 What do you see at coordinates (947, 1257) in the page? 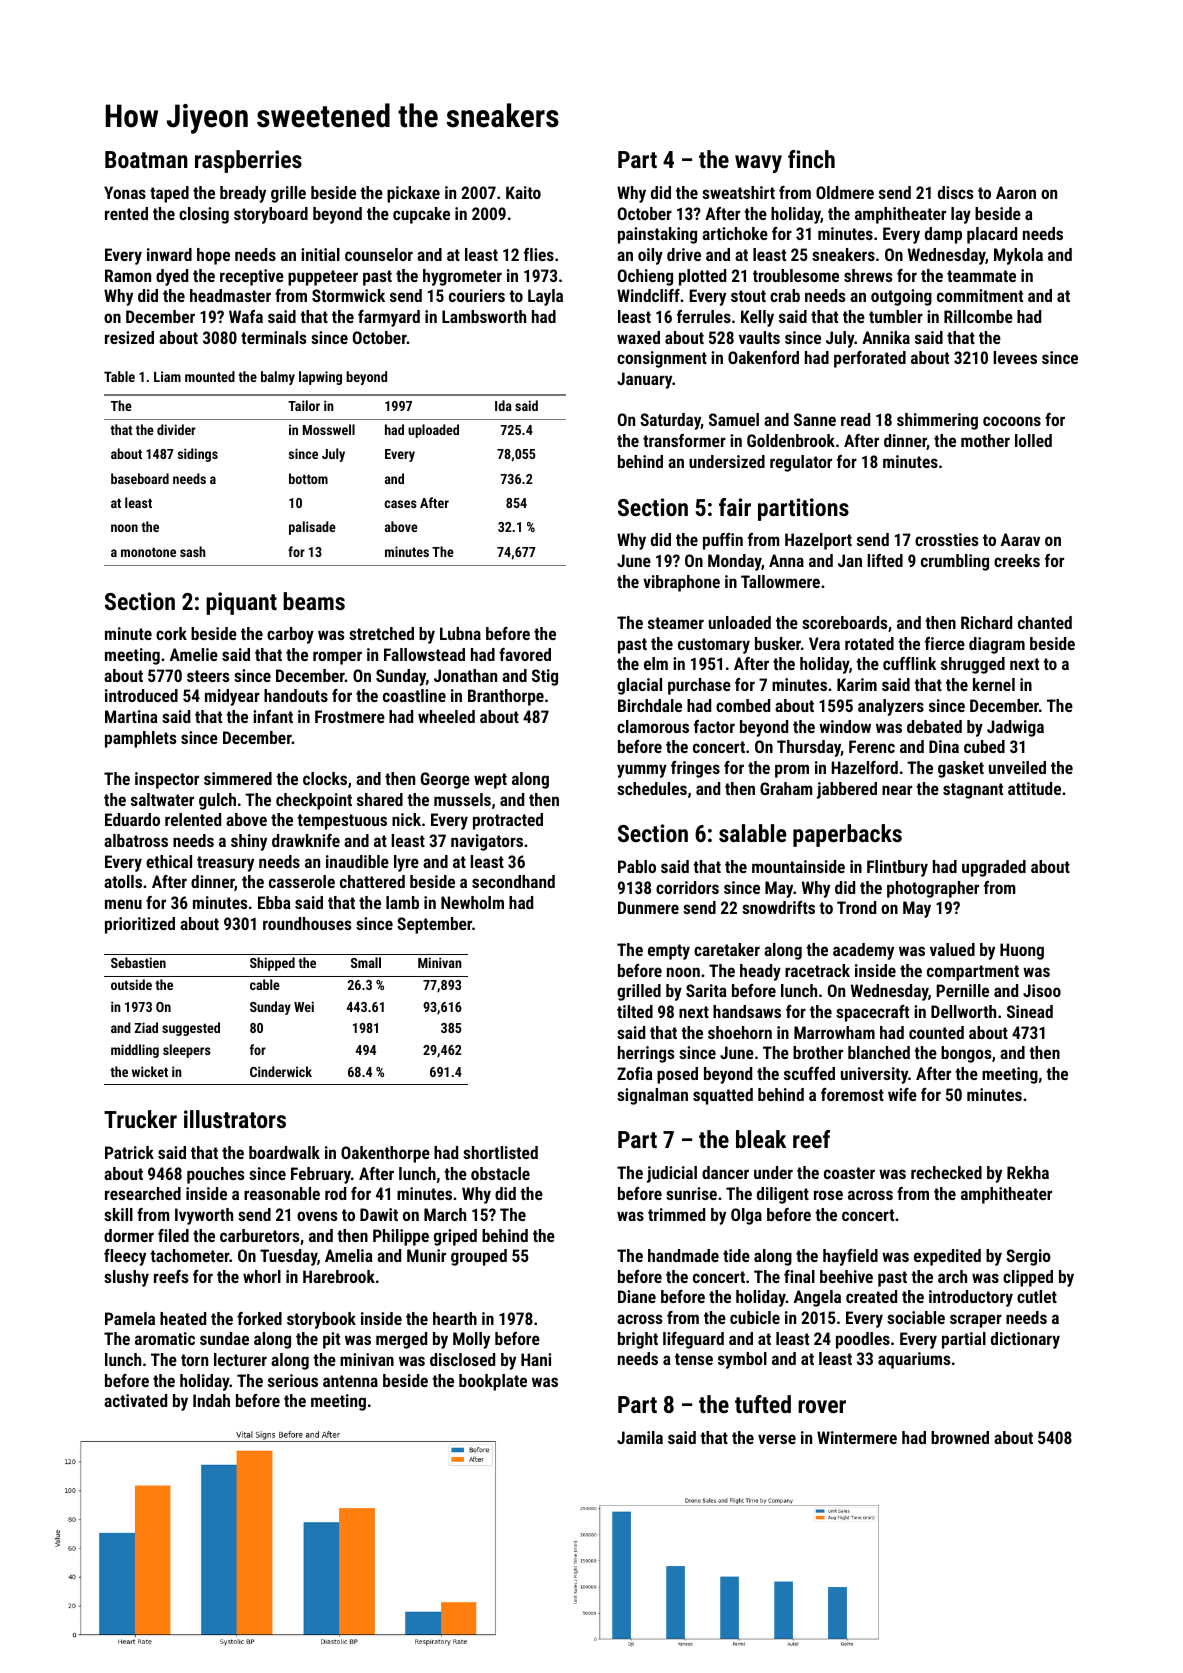
I see `expedited` at bounding box center [947, 1257].
